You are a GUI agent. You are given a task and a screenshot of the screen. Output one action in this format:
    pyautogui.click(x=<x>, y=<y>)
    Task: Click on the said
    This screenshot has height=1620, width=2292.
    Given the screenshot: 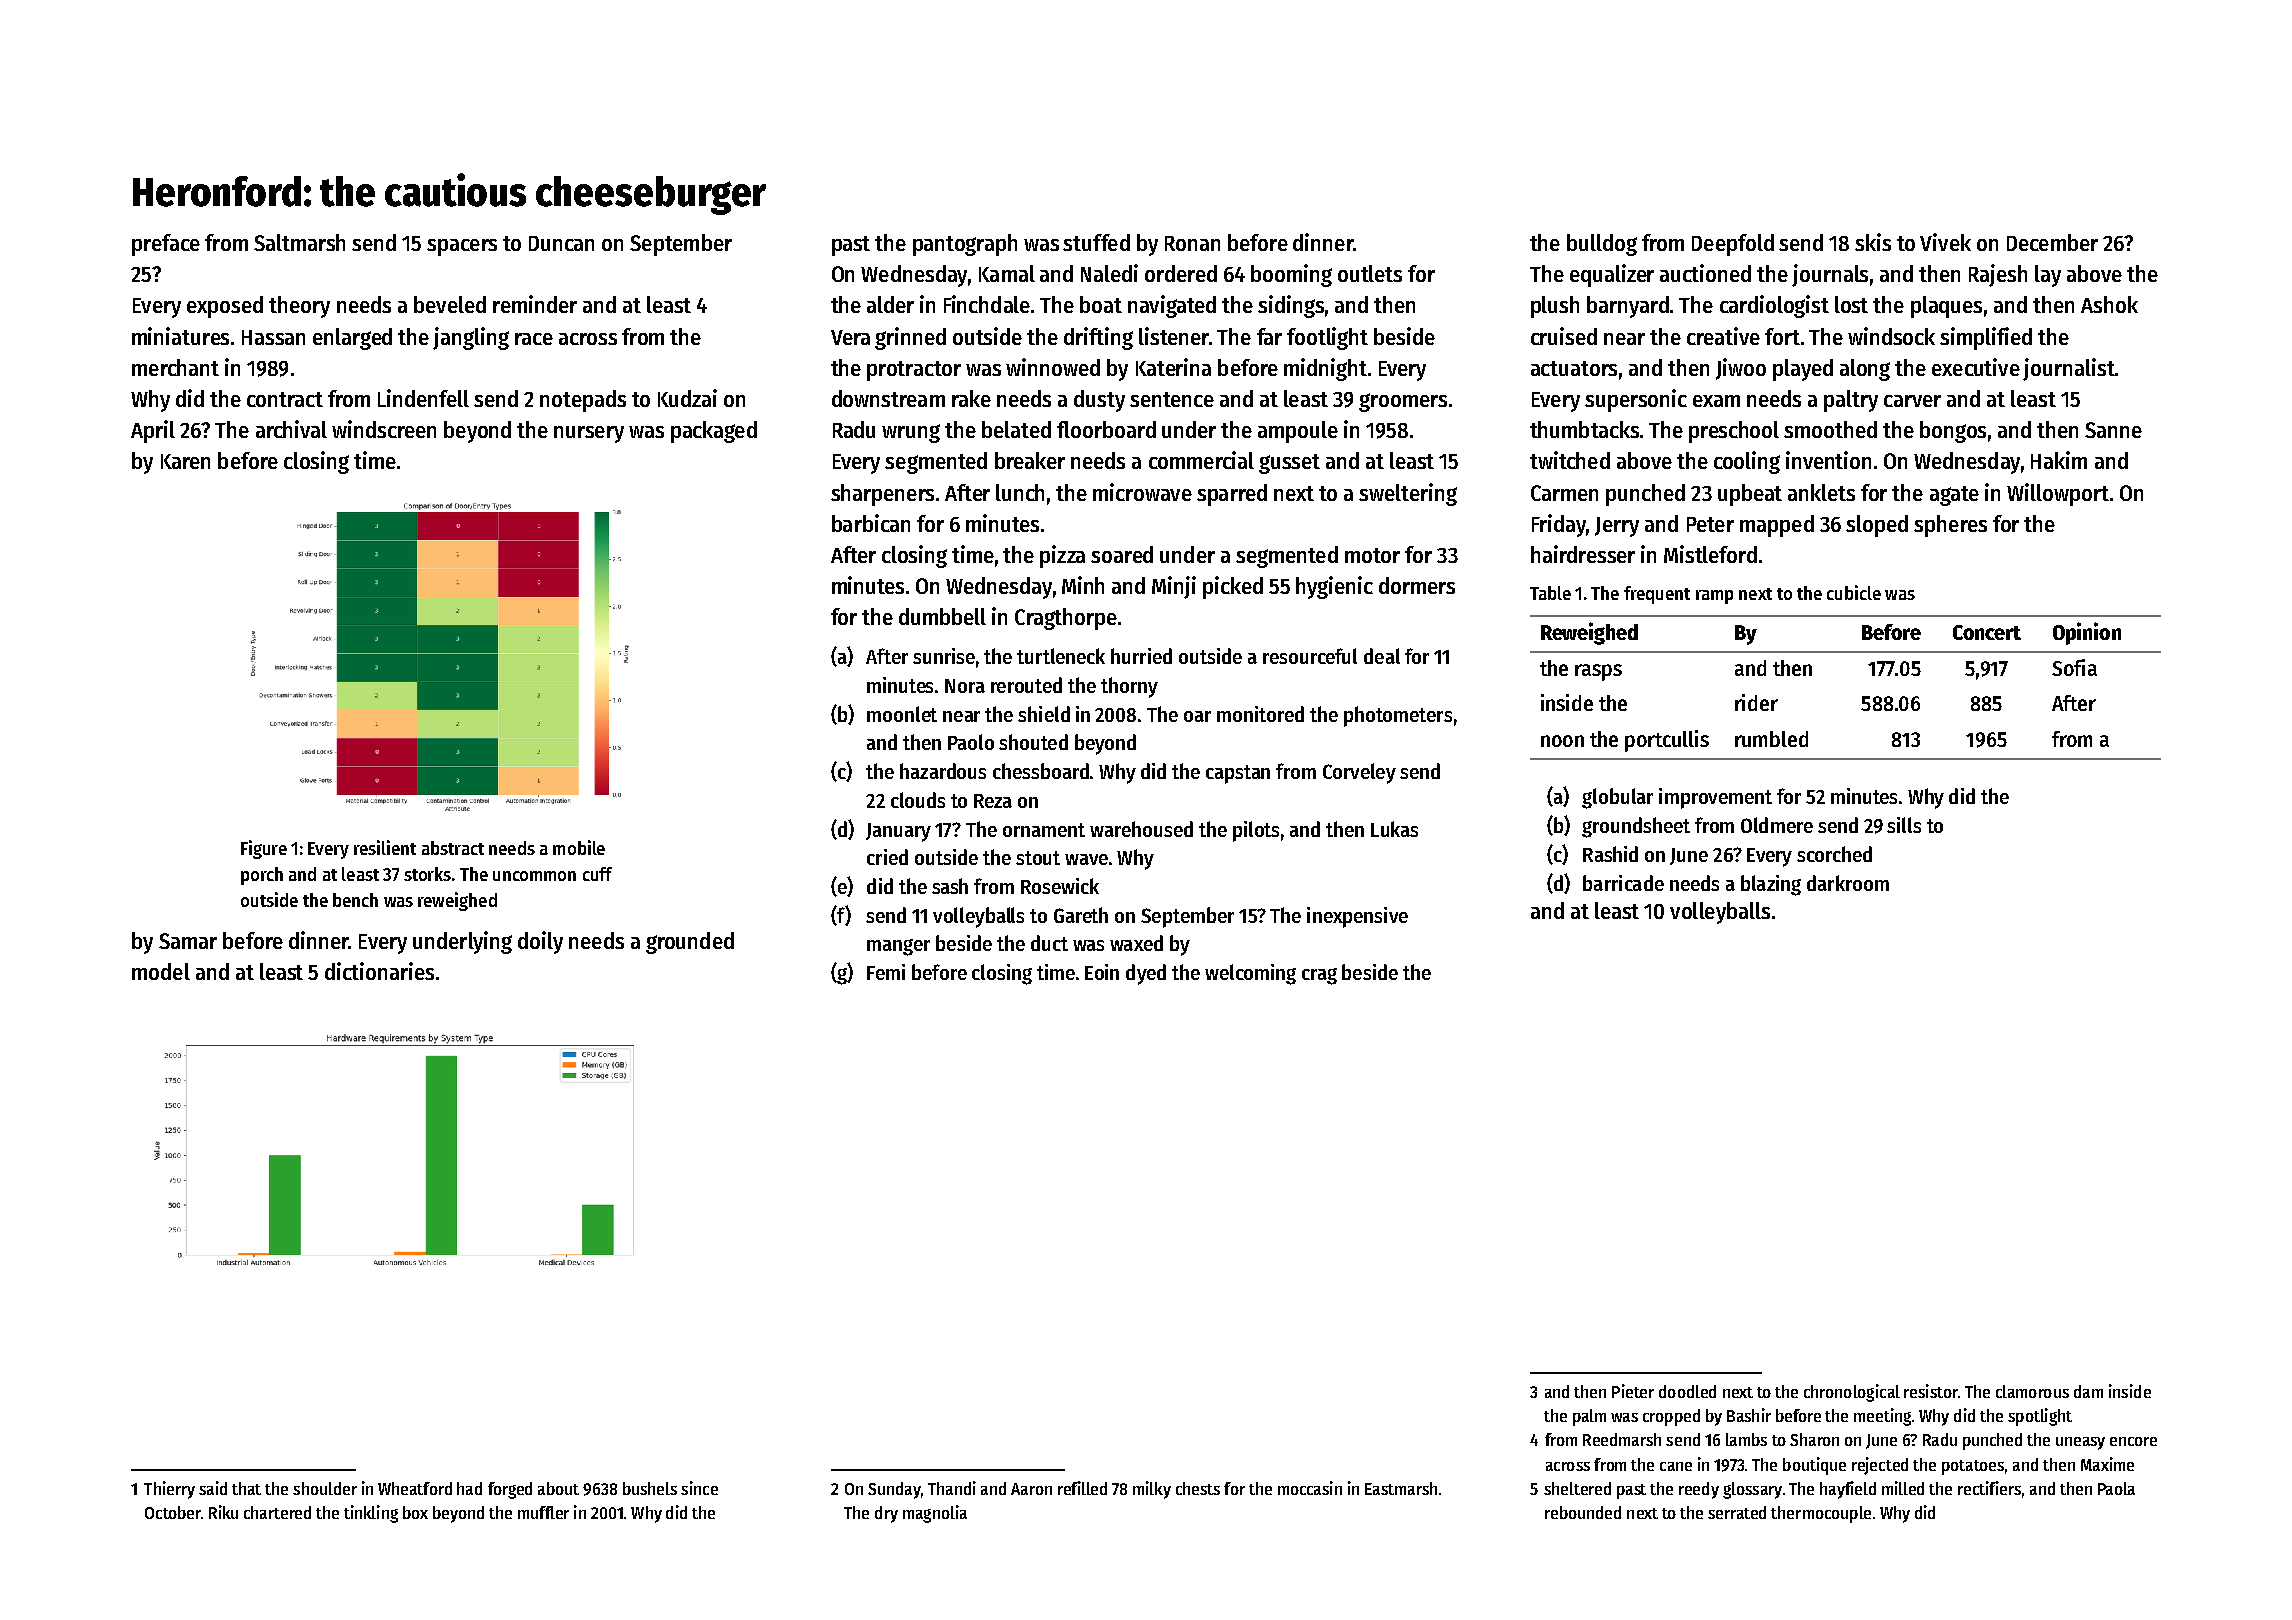 What is the action you would take?
    pyautogui.click(x=213, y=1488)
